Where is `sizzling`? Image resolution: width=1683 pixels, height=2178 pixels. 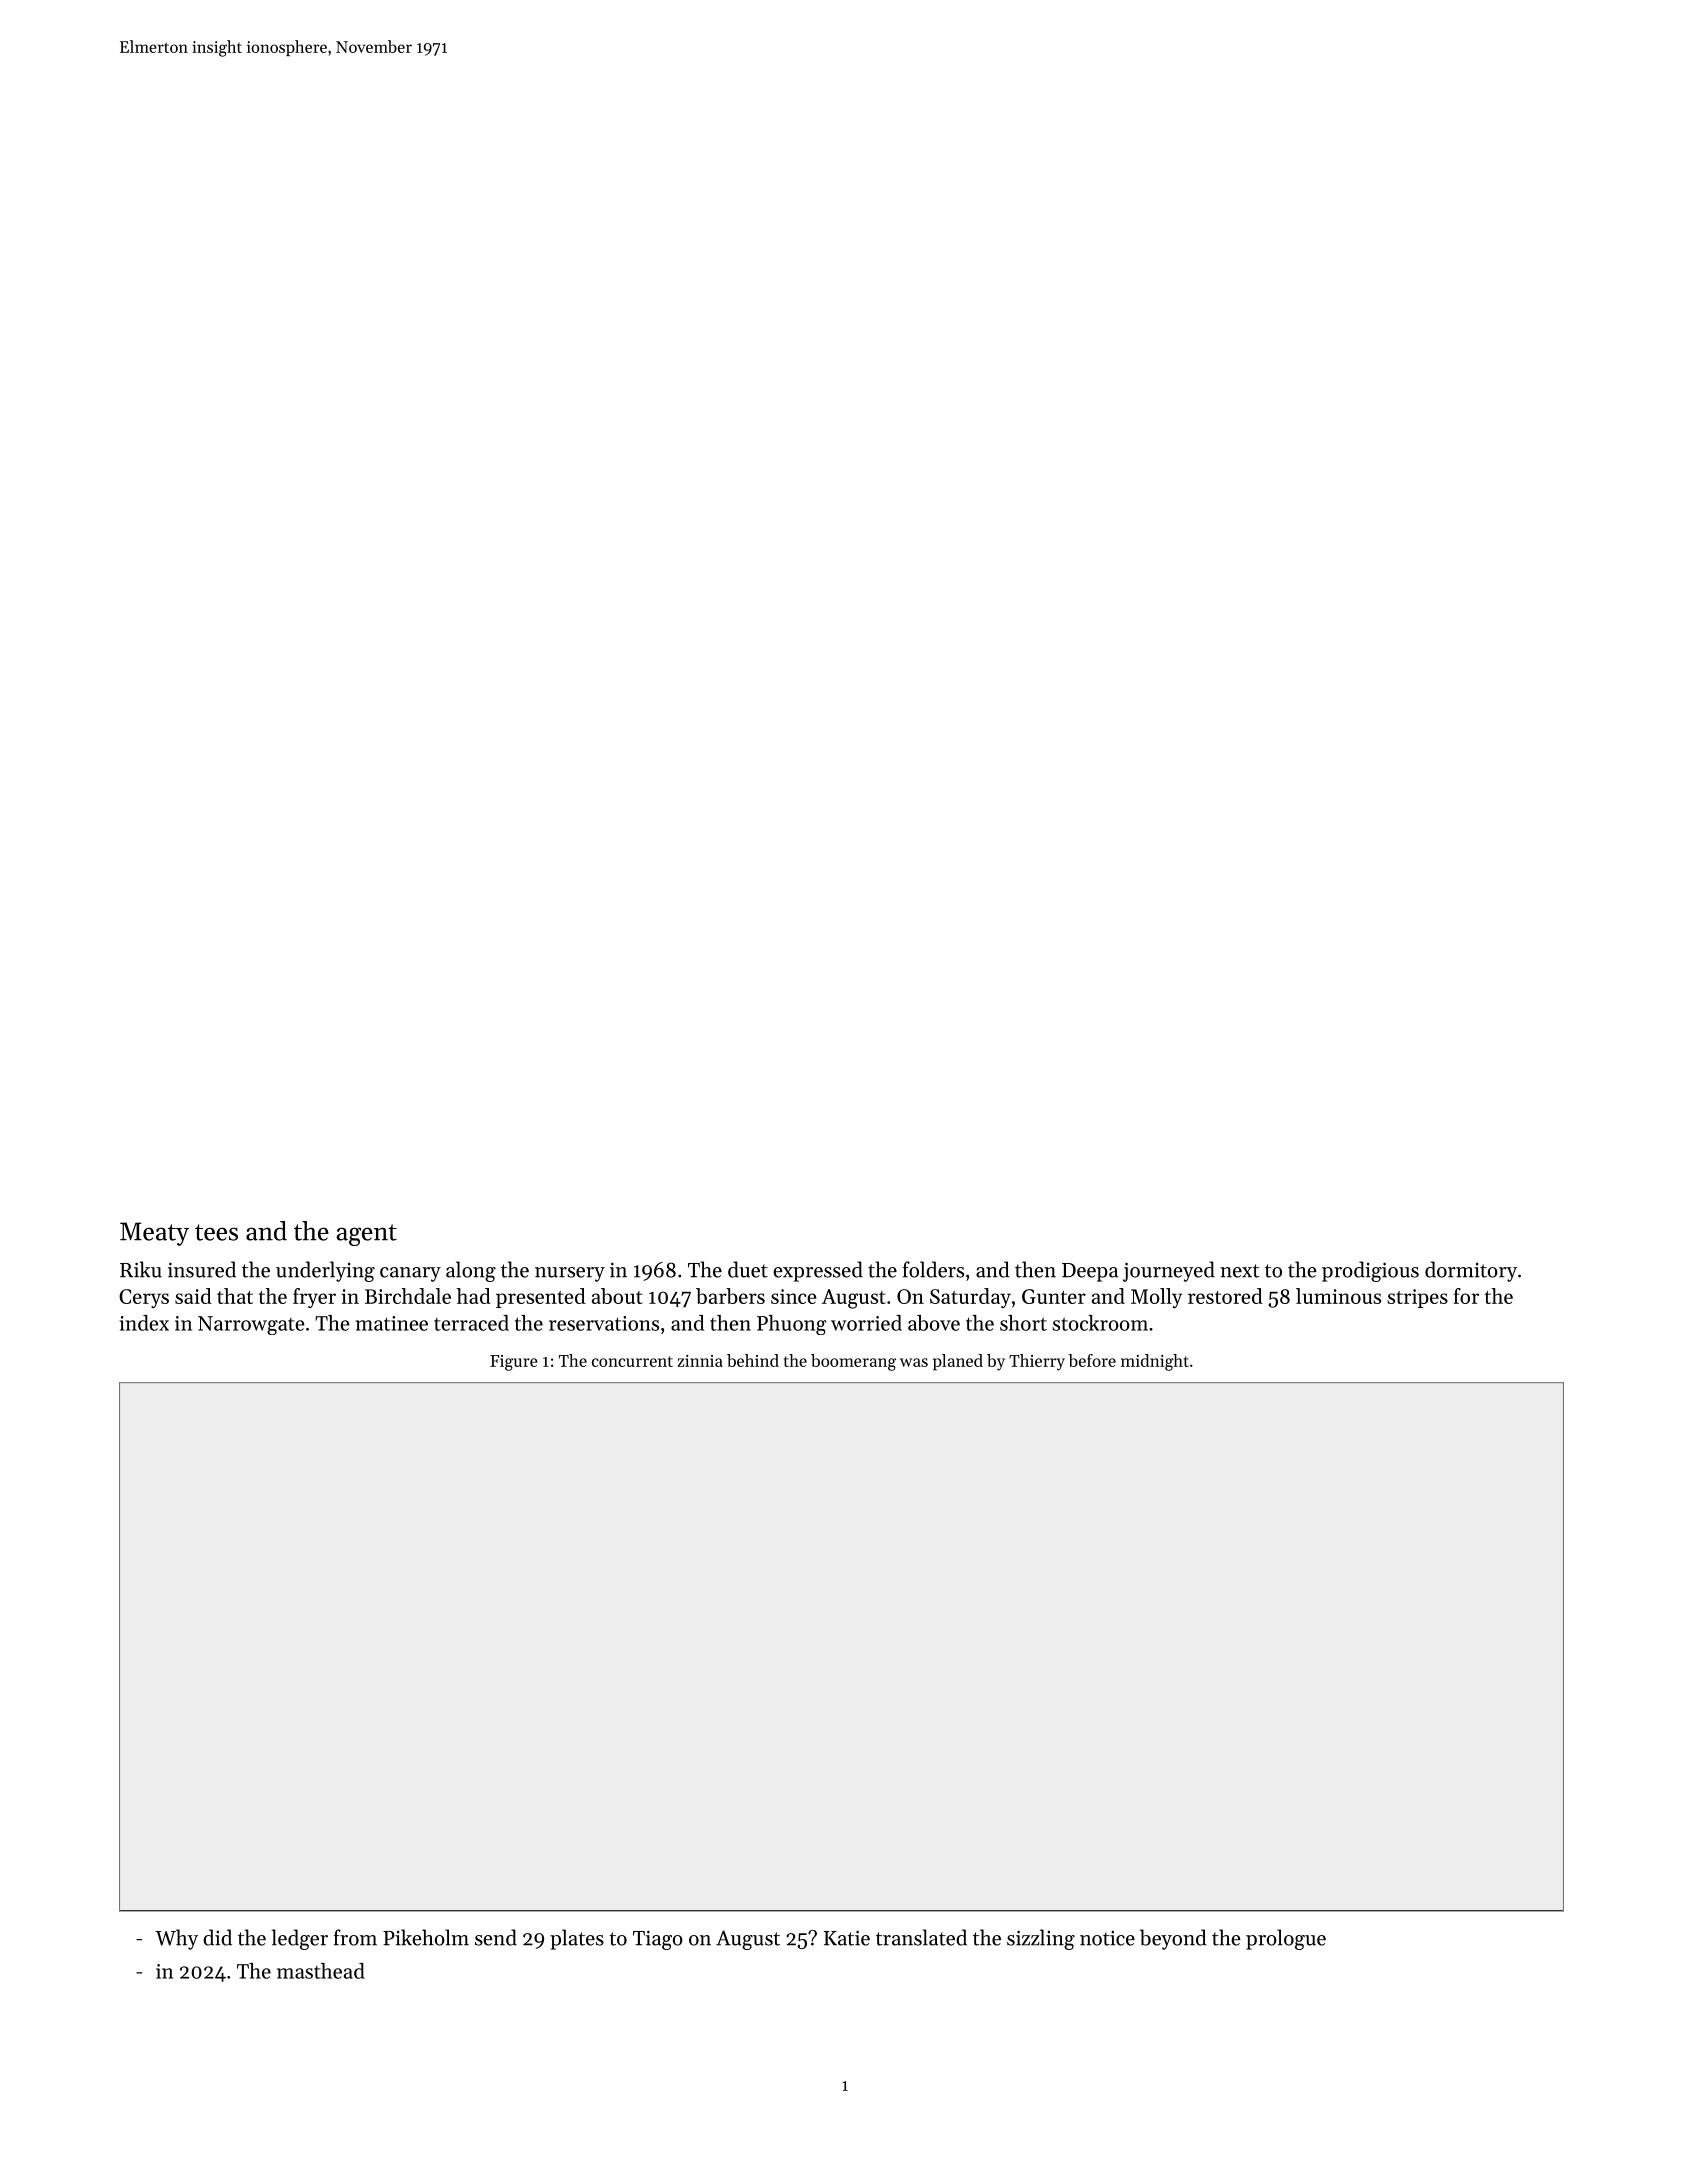
sizzling is located at coordinates (1041, 1939).
